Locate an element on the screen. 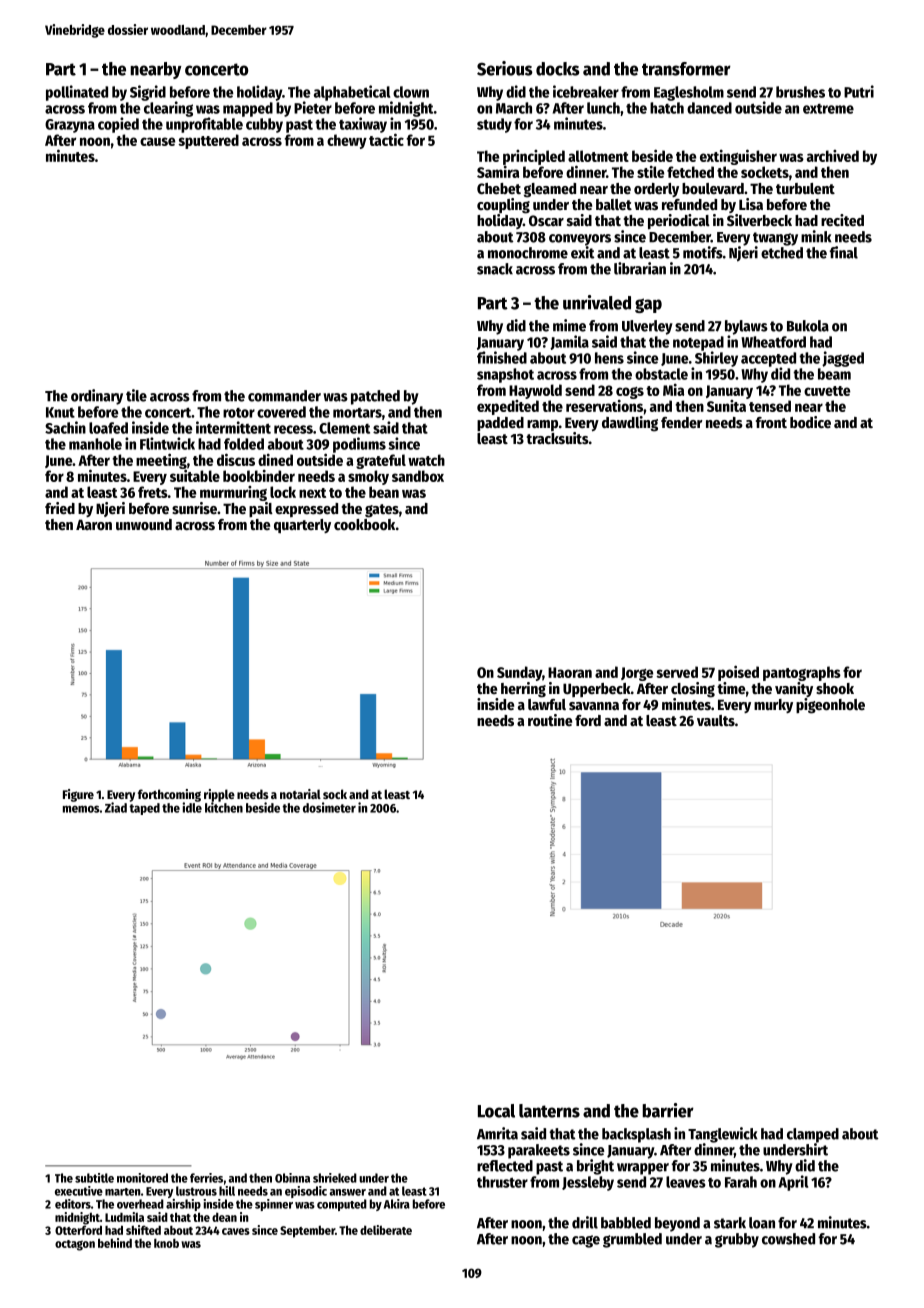  Sigrid is located at coordinates (148, 93).
